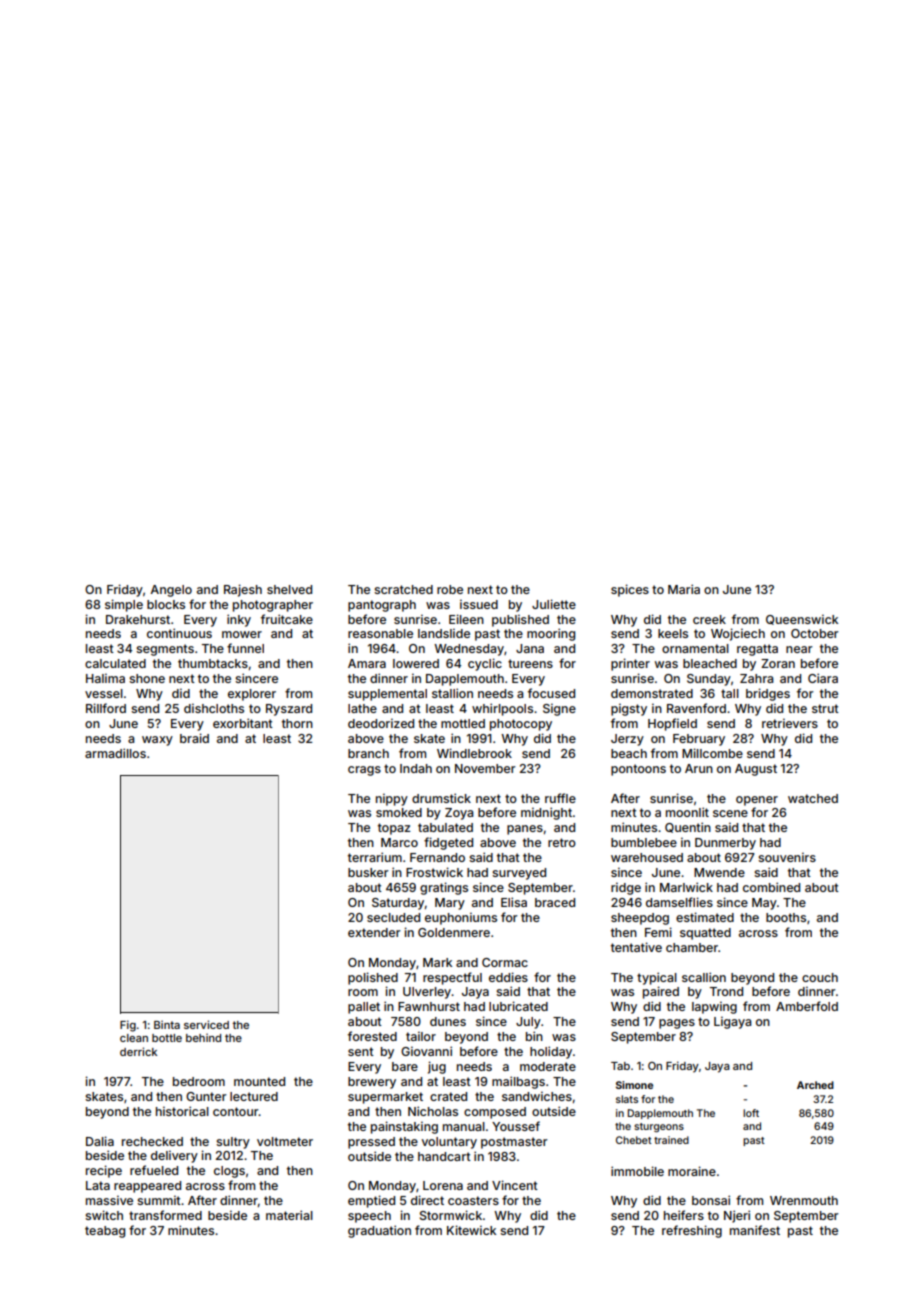 Image resolution: width=924 pixels, height=1308 pixels. Describe the element at coordinates (434, 872) in the screenshot. I see `Frostwick` at that location.
